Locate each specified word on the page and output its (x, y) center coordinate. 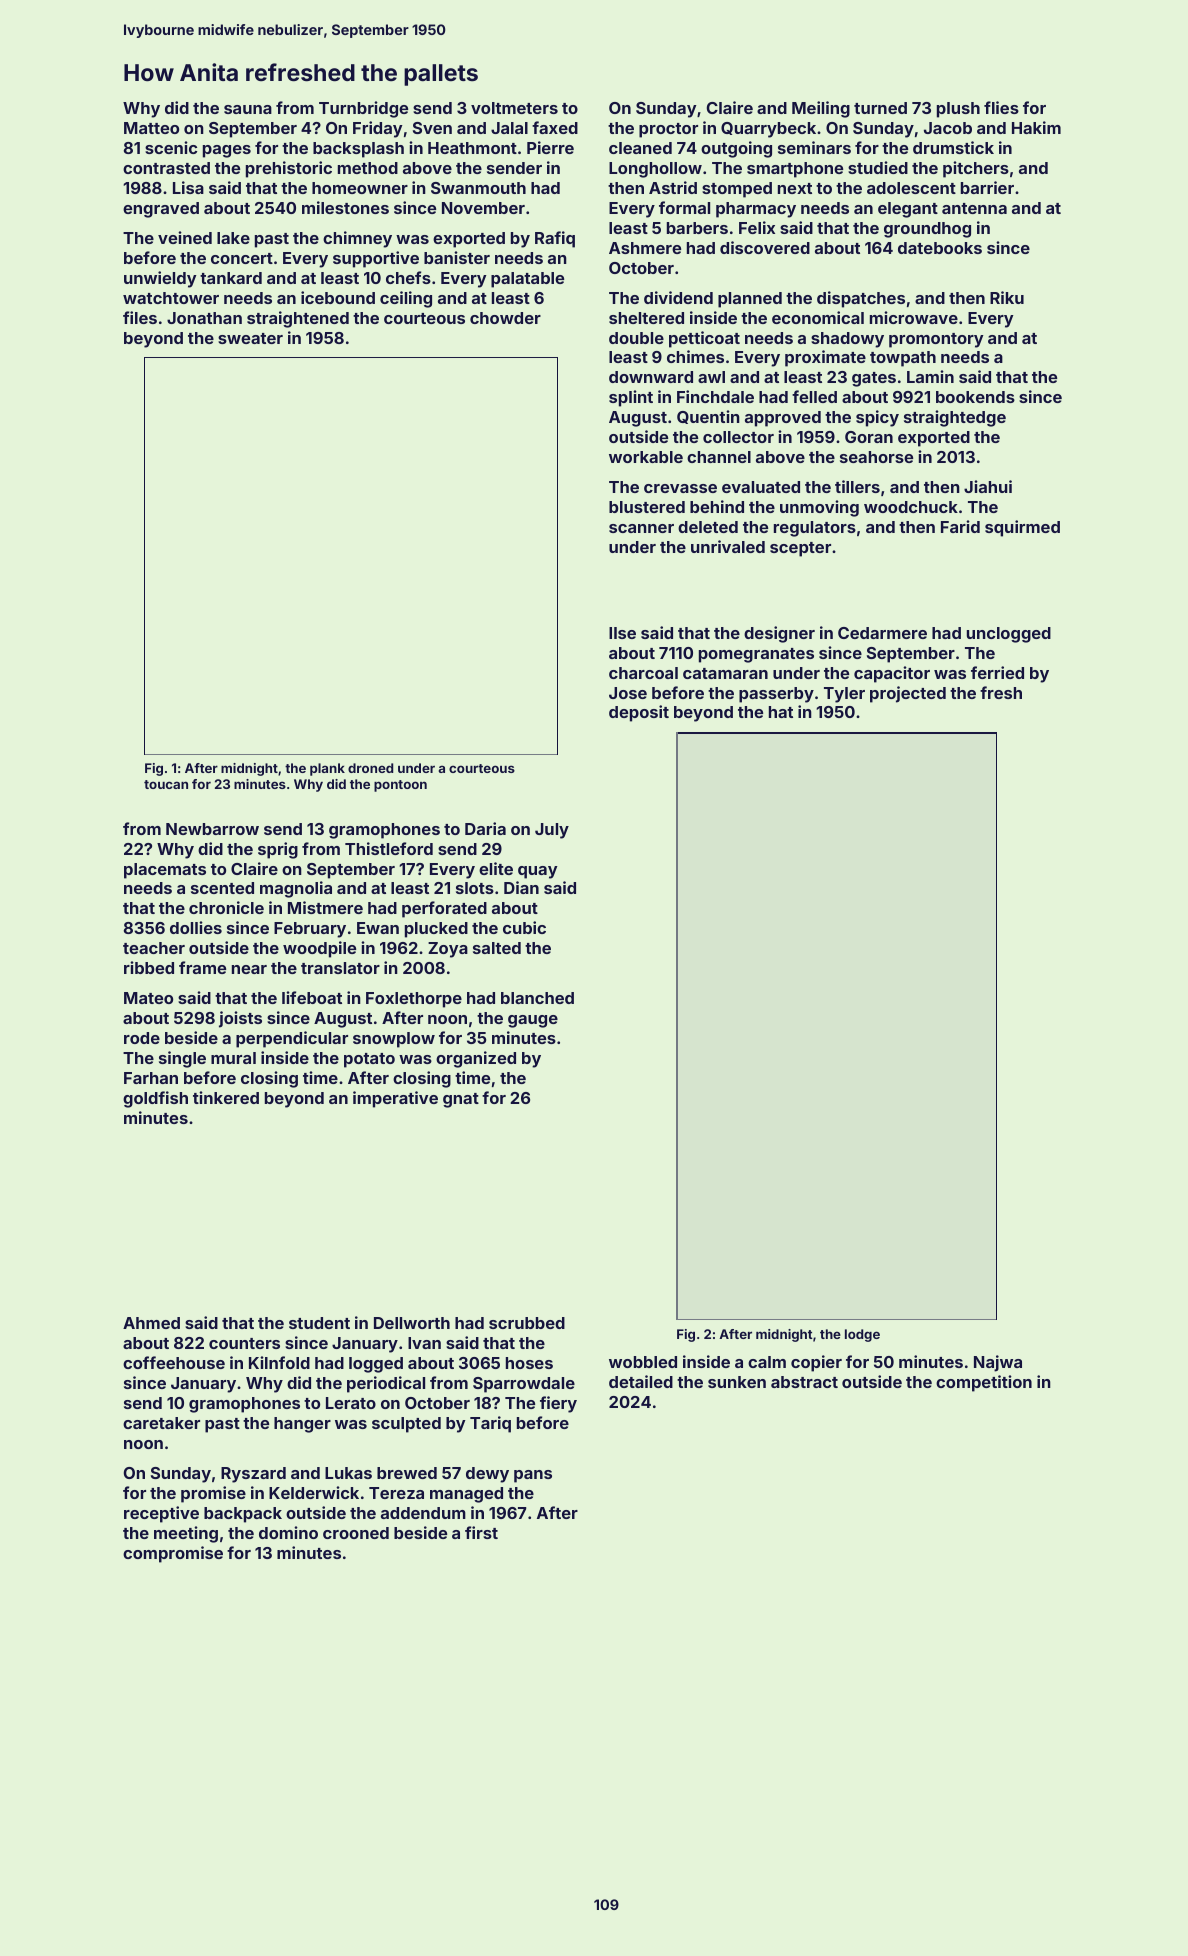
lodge (862, 1335)
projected (908, 694)
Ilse (622, 633)
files (140, 317)
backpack (243, 1515)
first (481, 1532)
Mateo (148, 998)
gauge (533, 1021)
